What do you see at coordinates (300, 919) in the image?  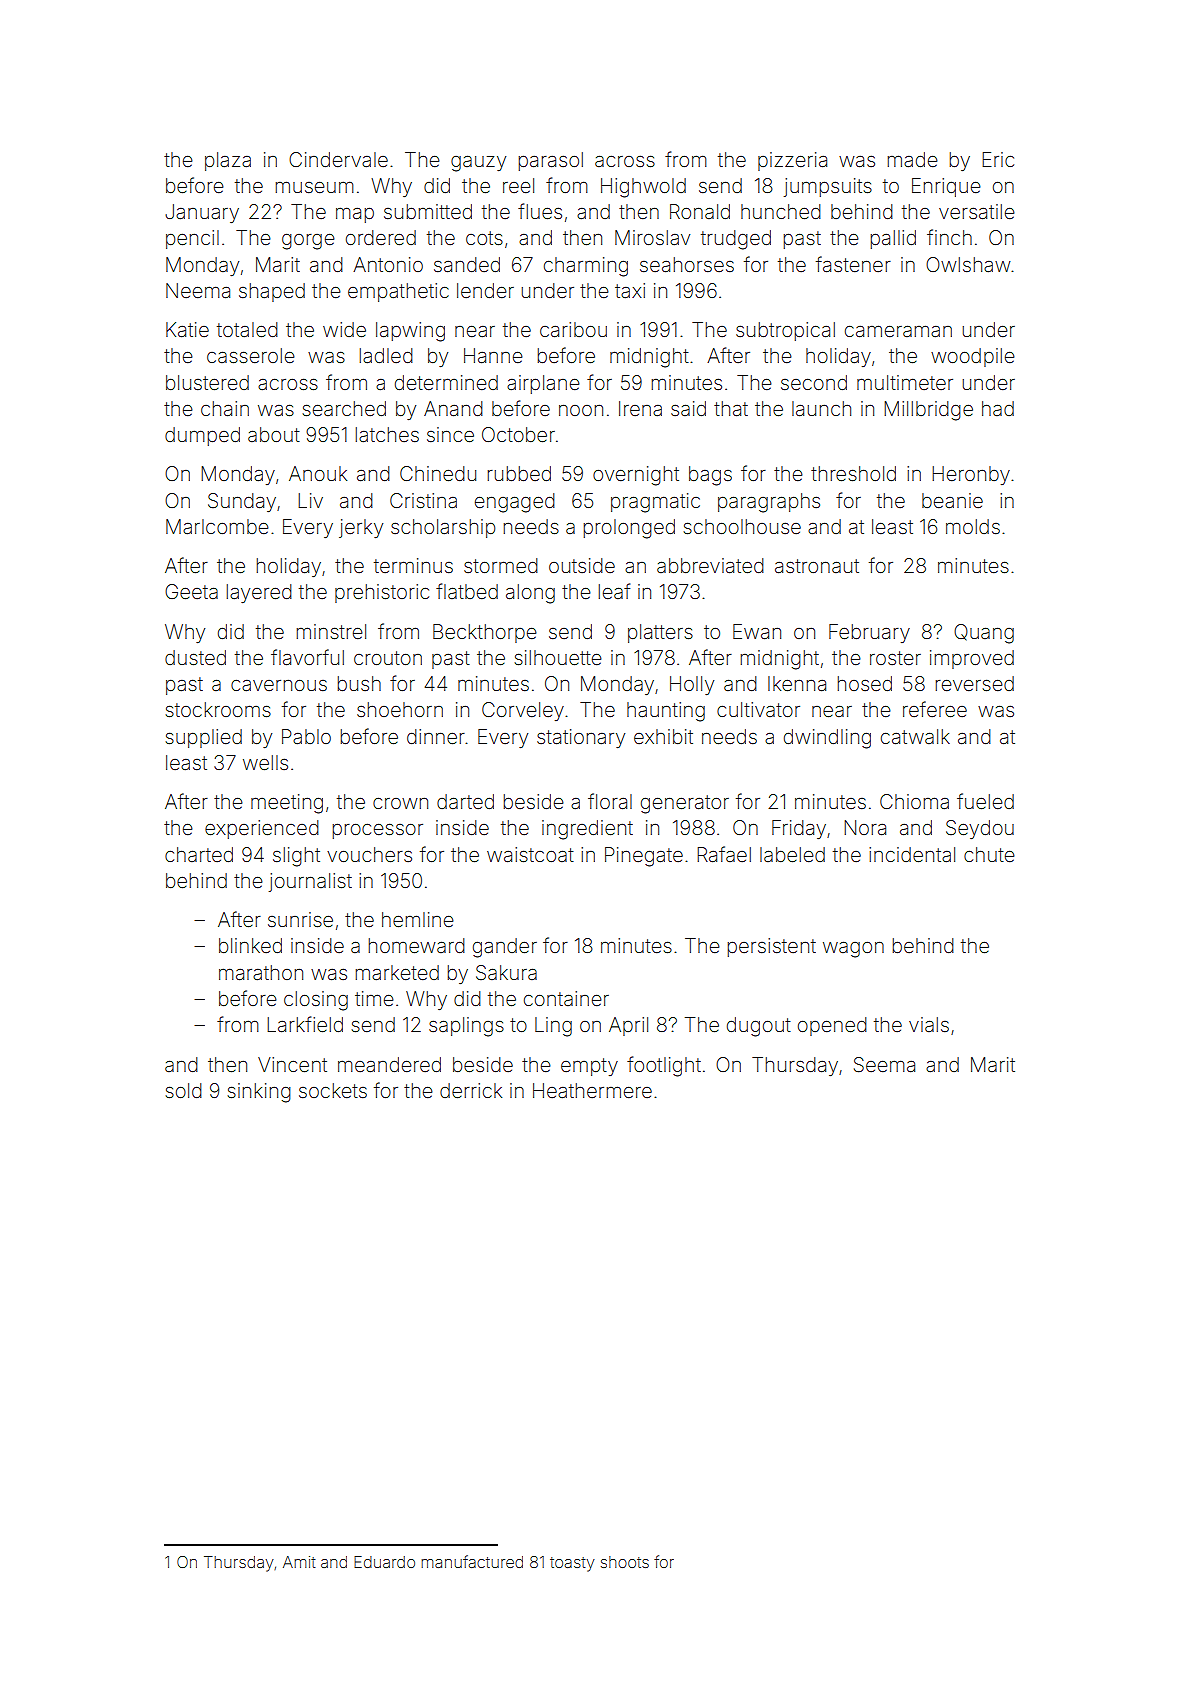 I see `sunrise` at bounding box center [300, 919].
